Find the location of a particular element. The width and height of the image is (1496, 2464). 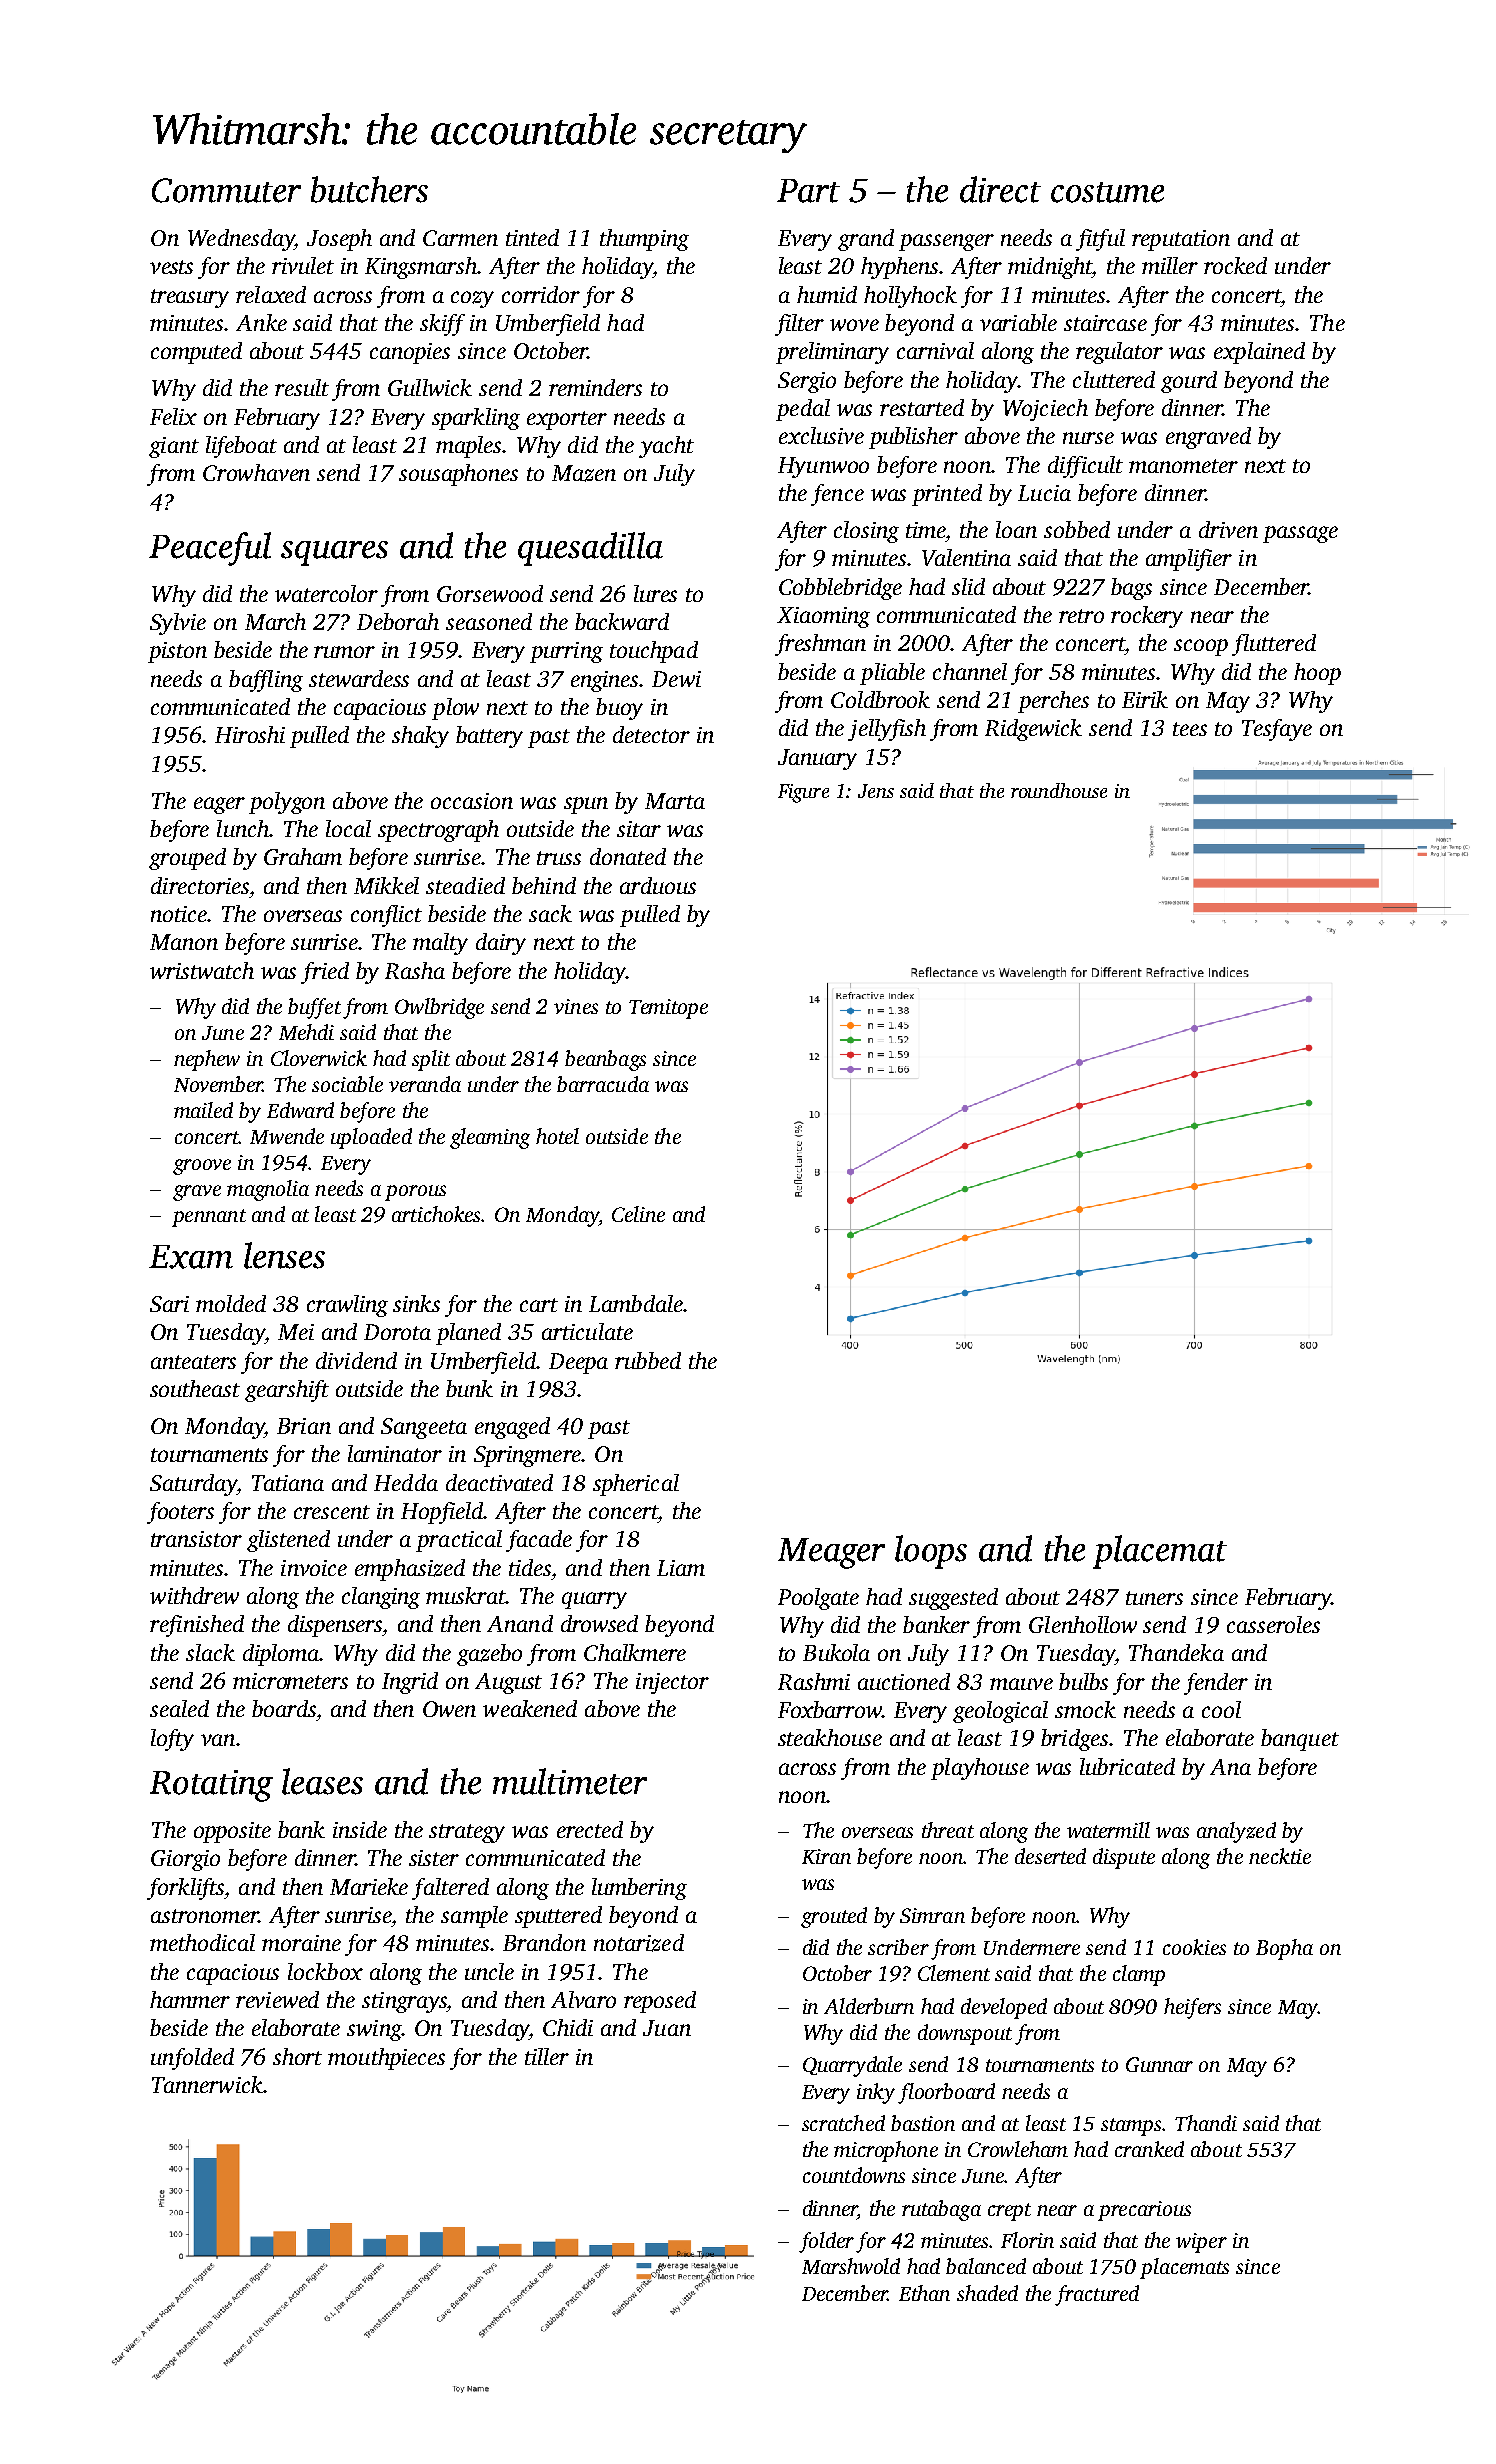

Hedda is located at coordinates (406, 1482).
